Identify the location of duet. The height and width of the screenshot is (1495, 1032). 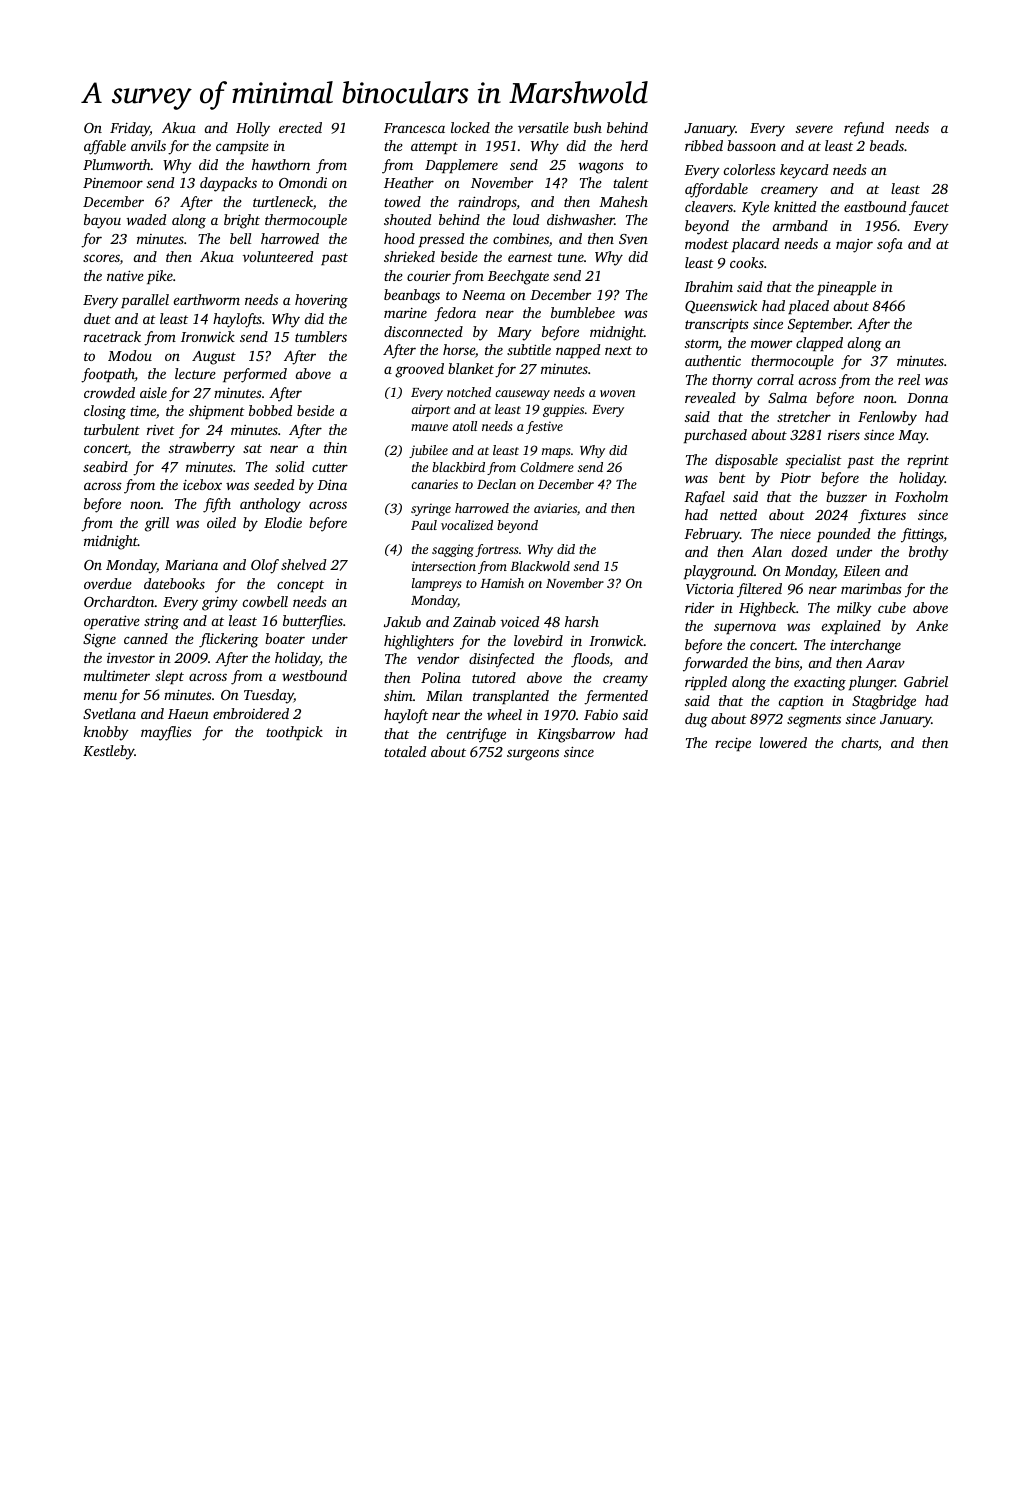
(97, 318).
